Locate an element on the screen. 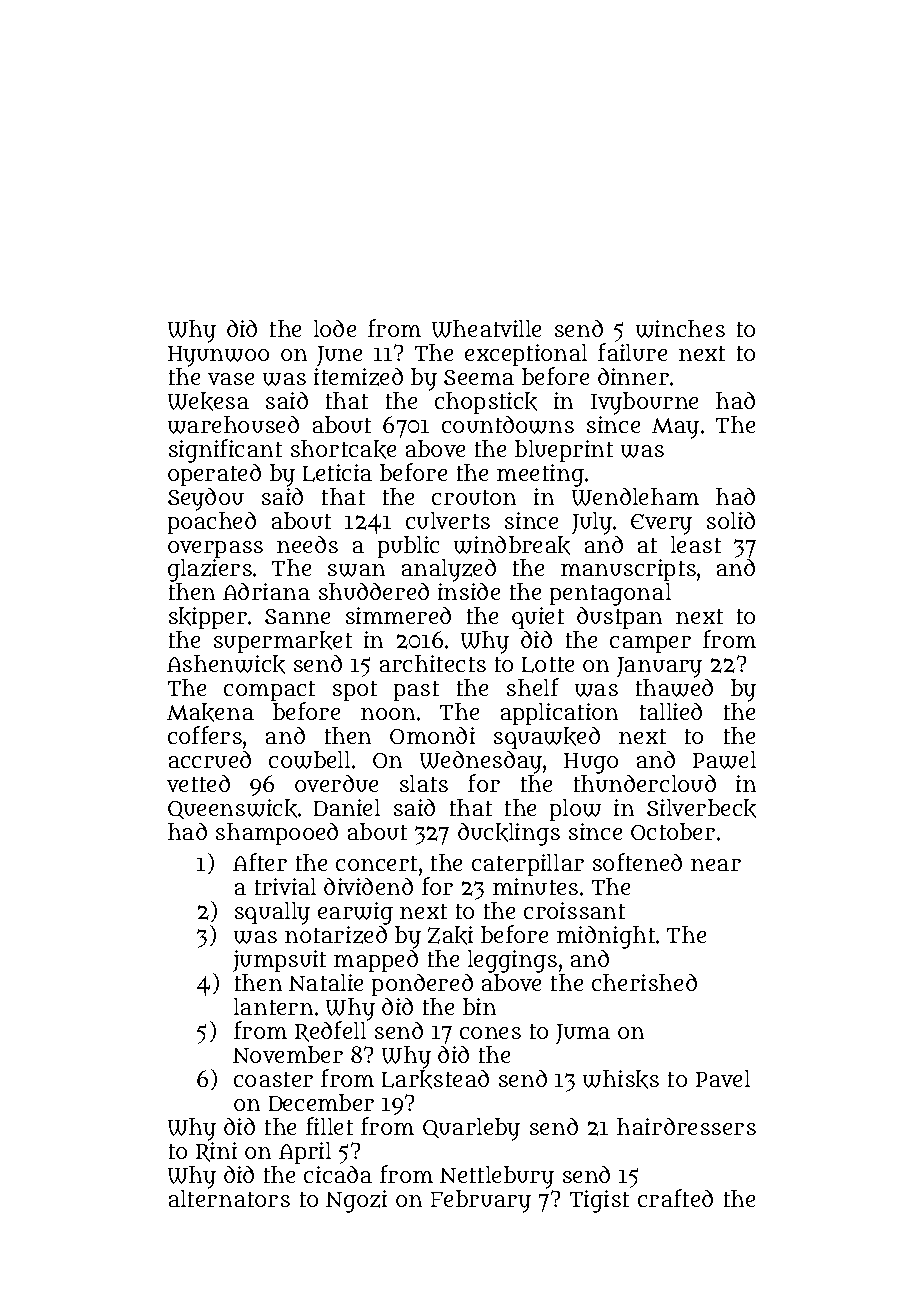  compact is located at coordinates (269, 692).
